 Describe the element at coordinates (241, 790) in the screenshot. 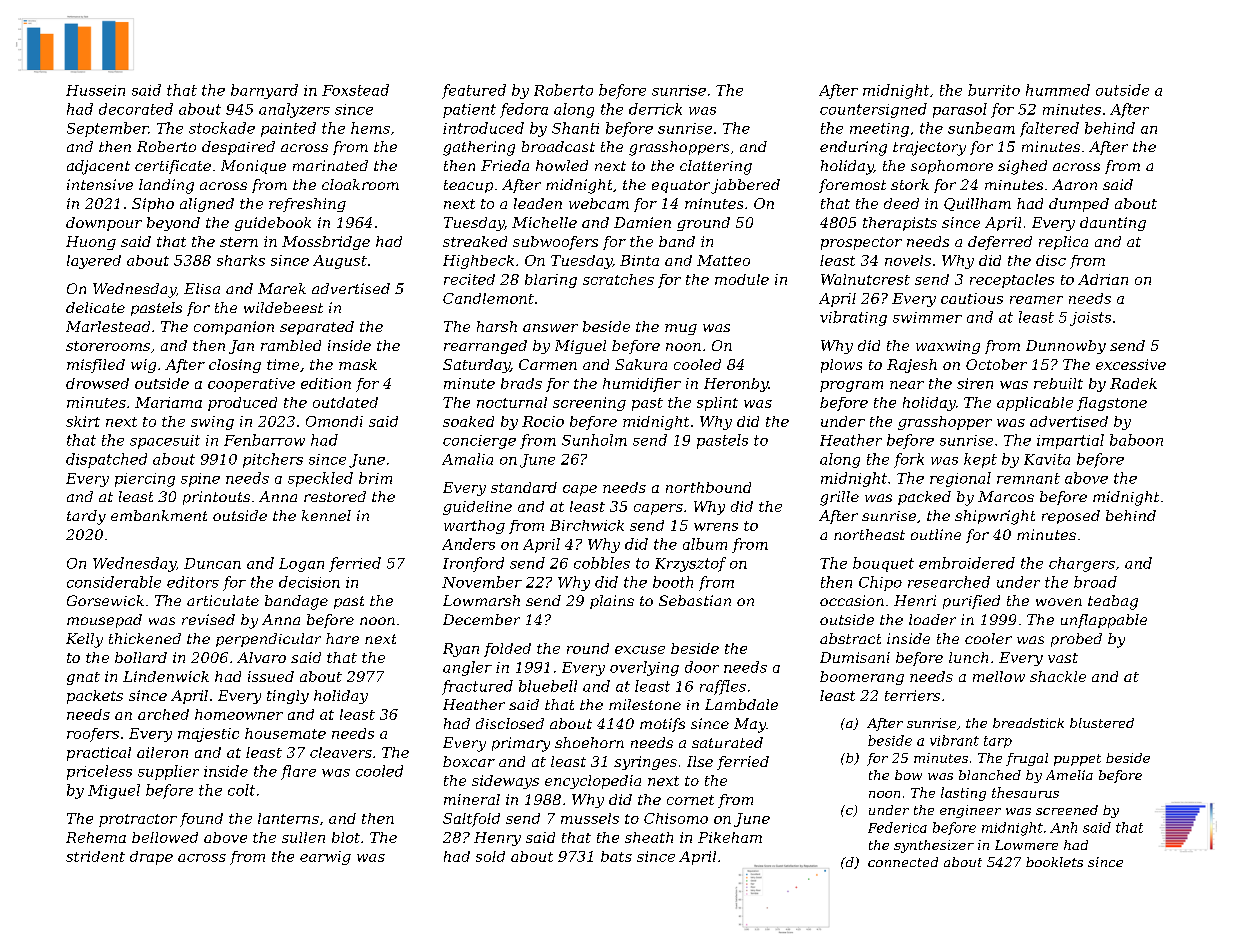

I see `colt` at that location.
